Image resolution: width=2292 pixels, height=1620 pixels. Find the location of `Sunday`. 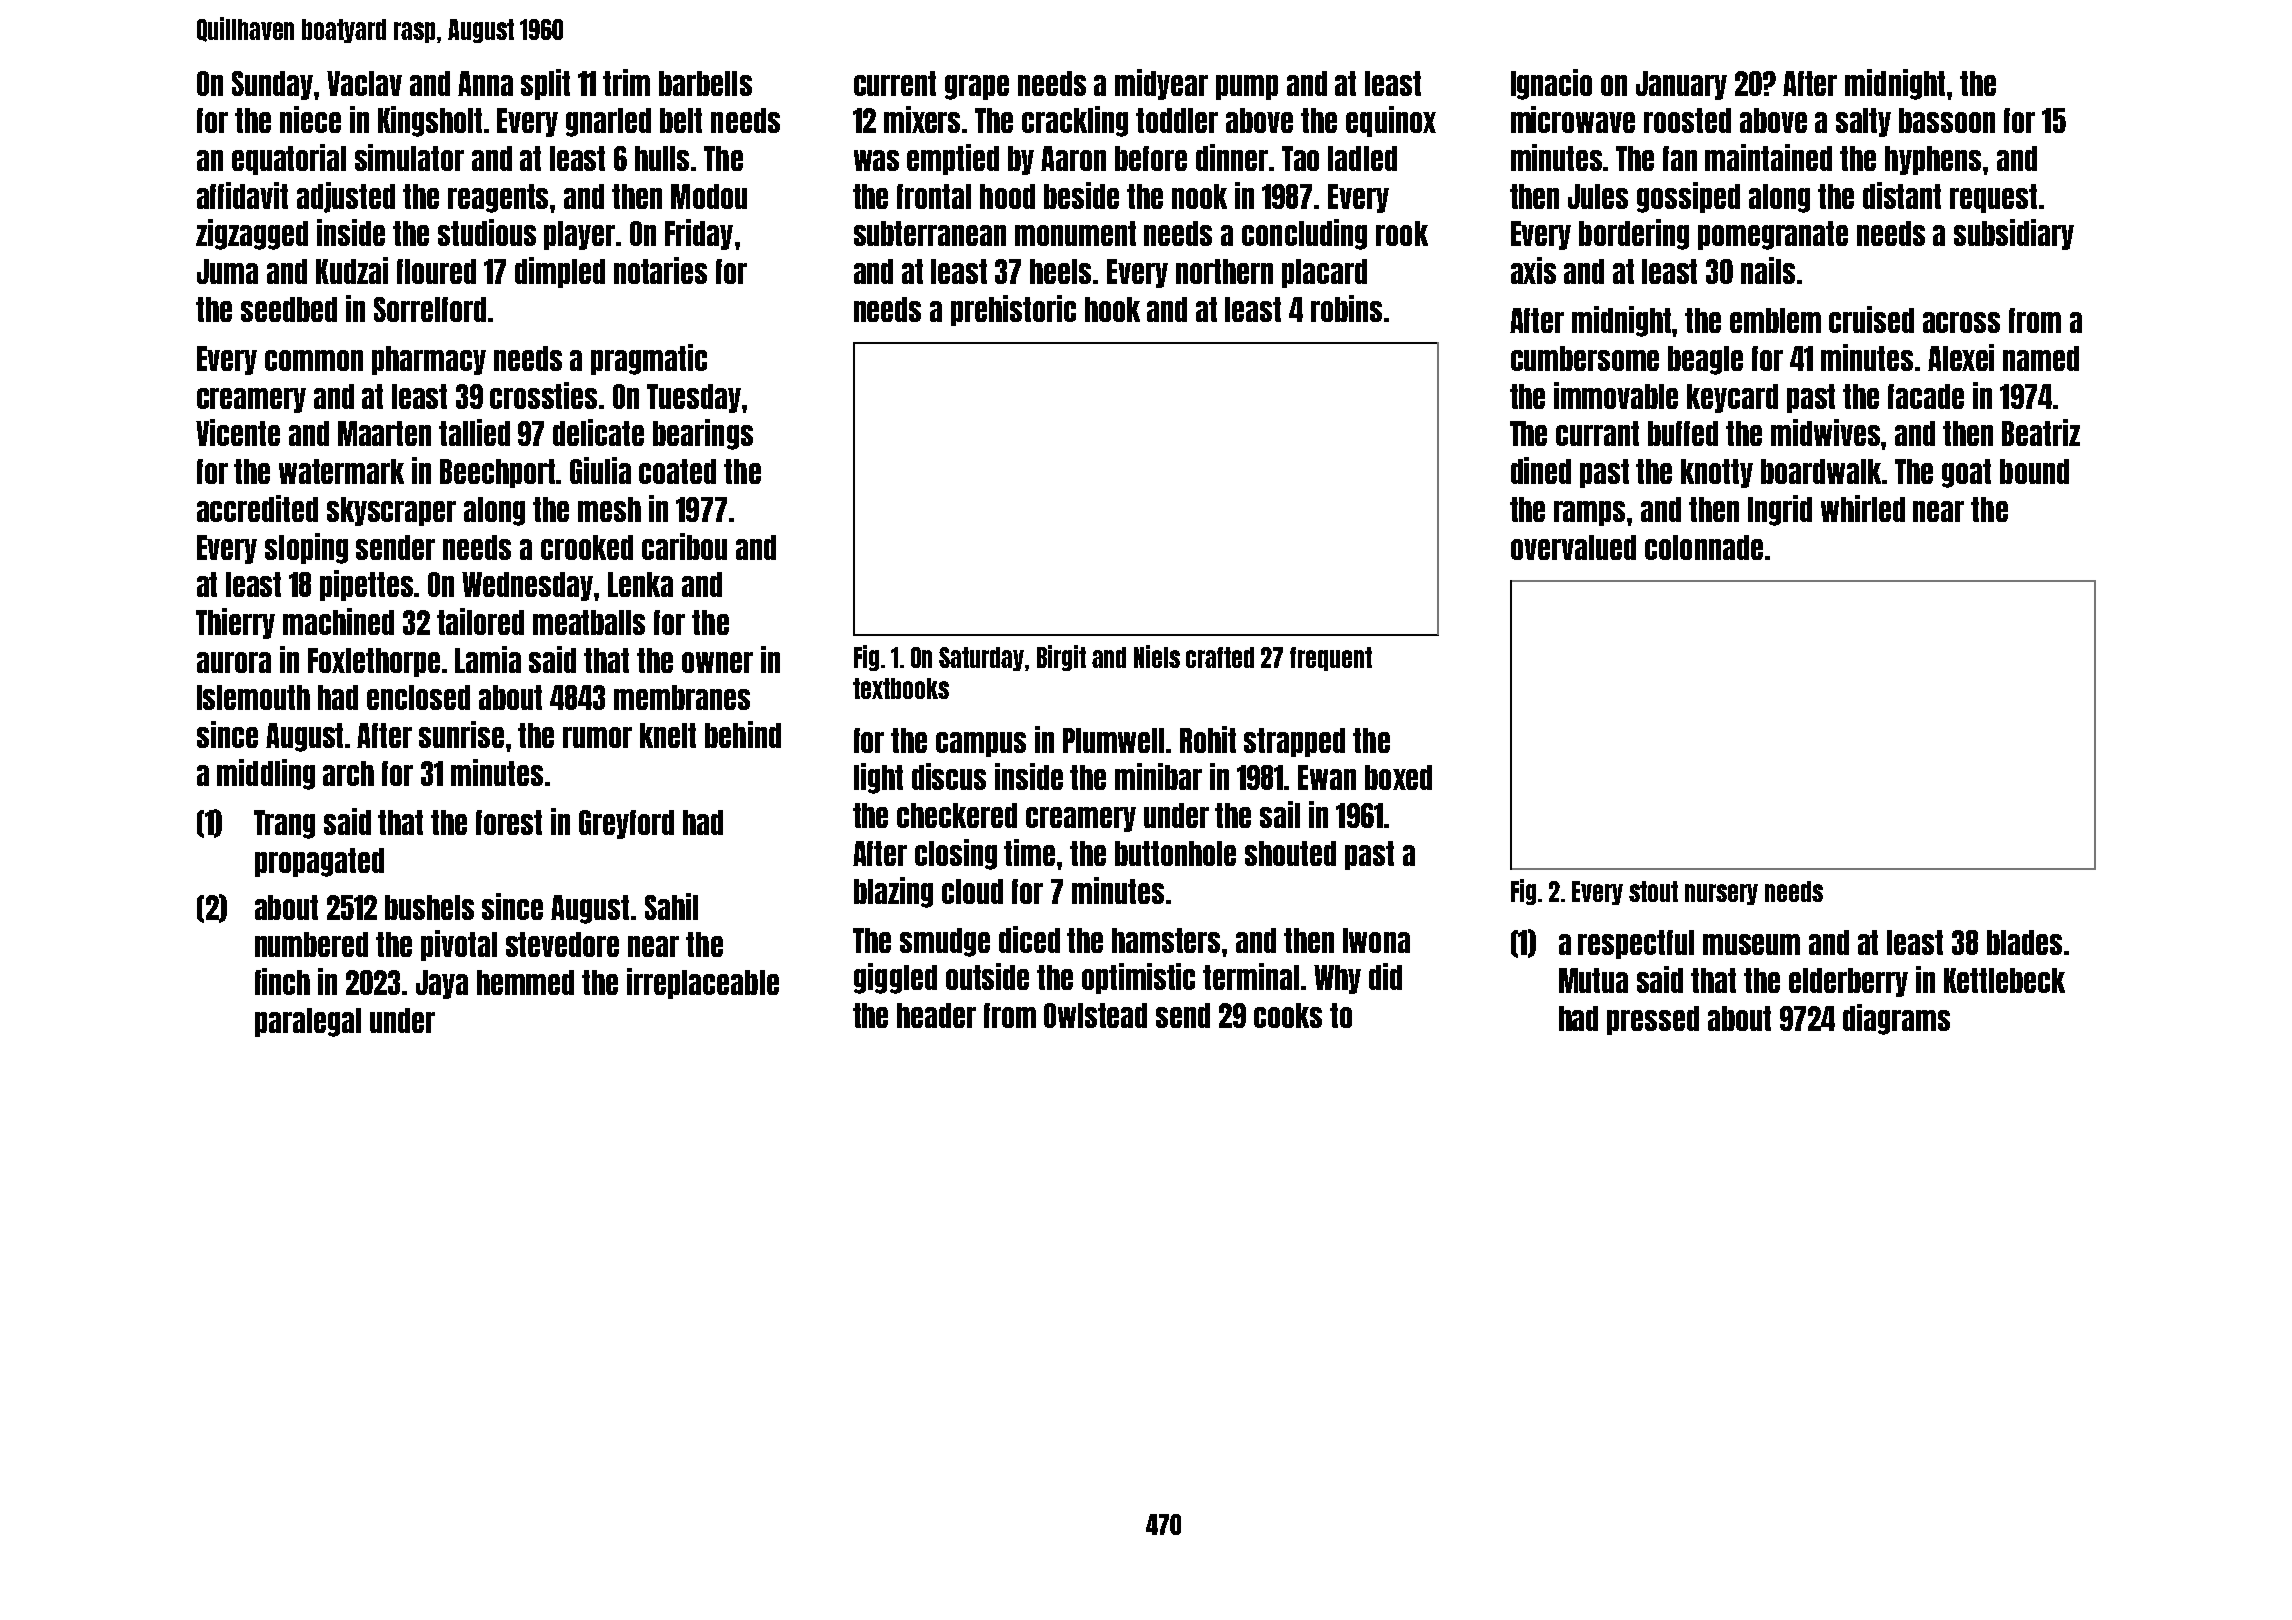

Sunday is located at coordinates (272, 85).
